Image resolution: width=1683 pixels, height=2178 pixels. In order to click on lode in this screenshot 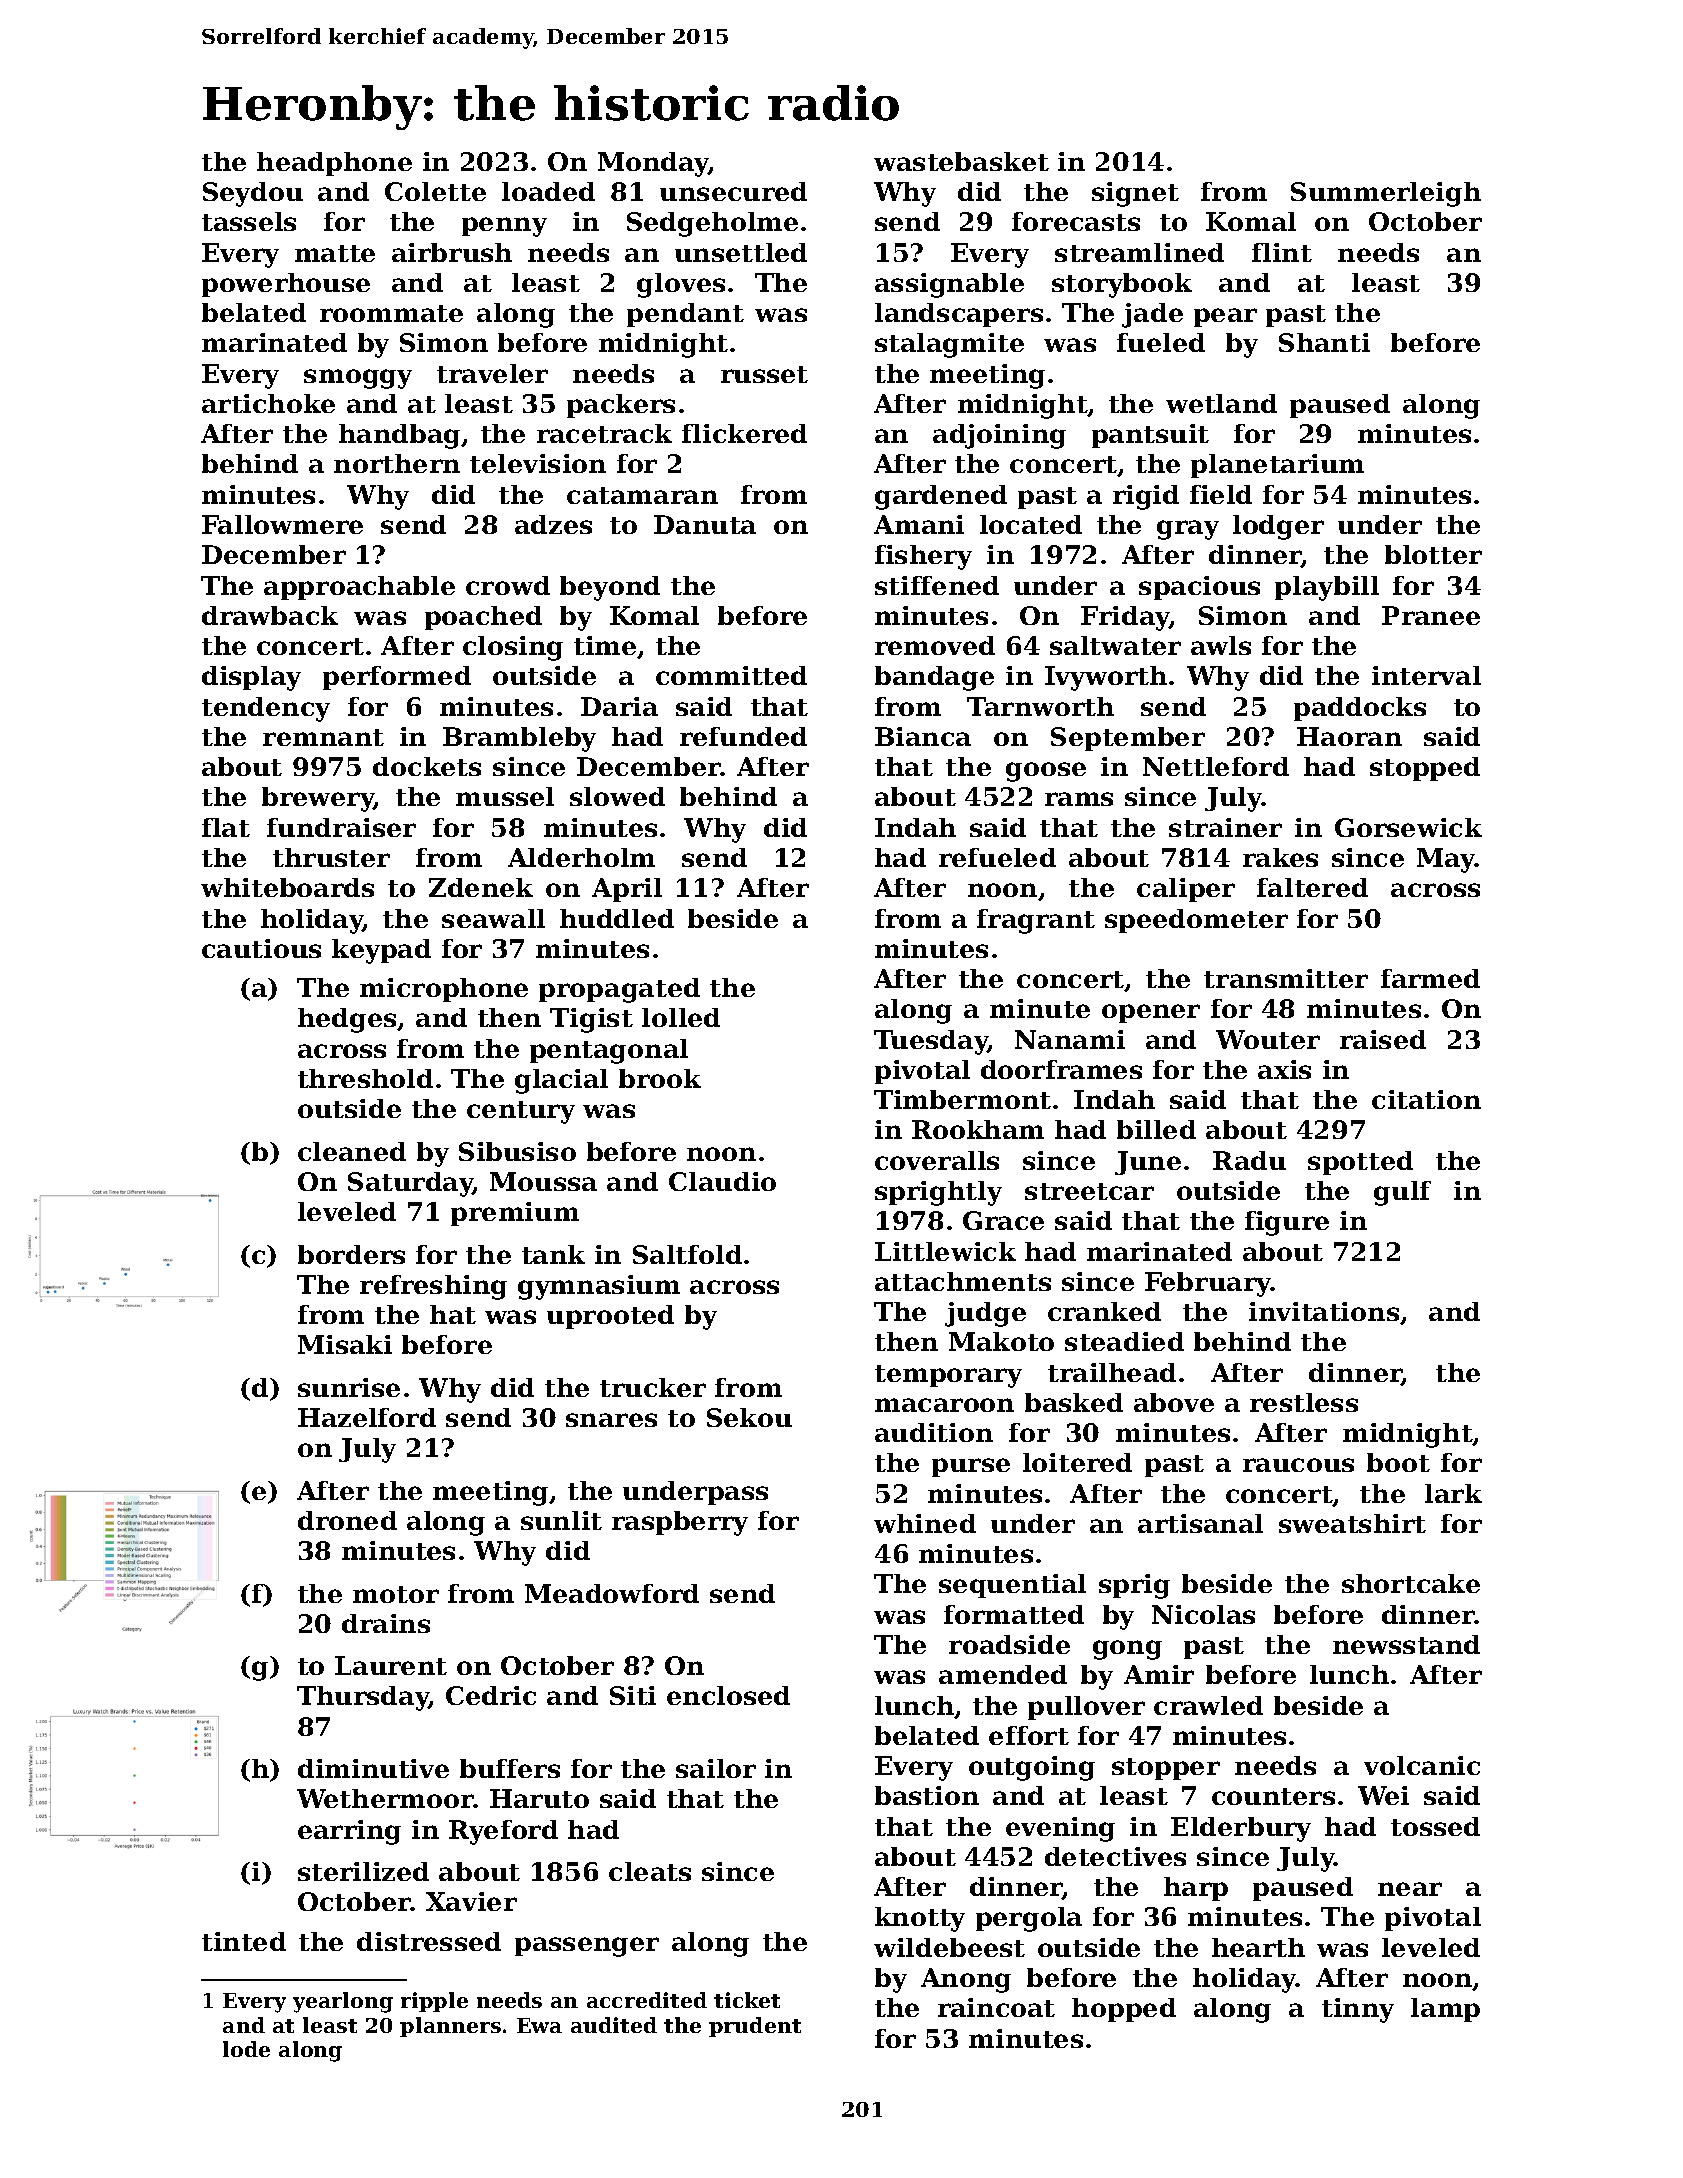, I will do `click(246, 2049)`.
